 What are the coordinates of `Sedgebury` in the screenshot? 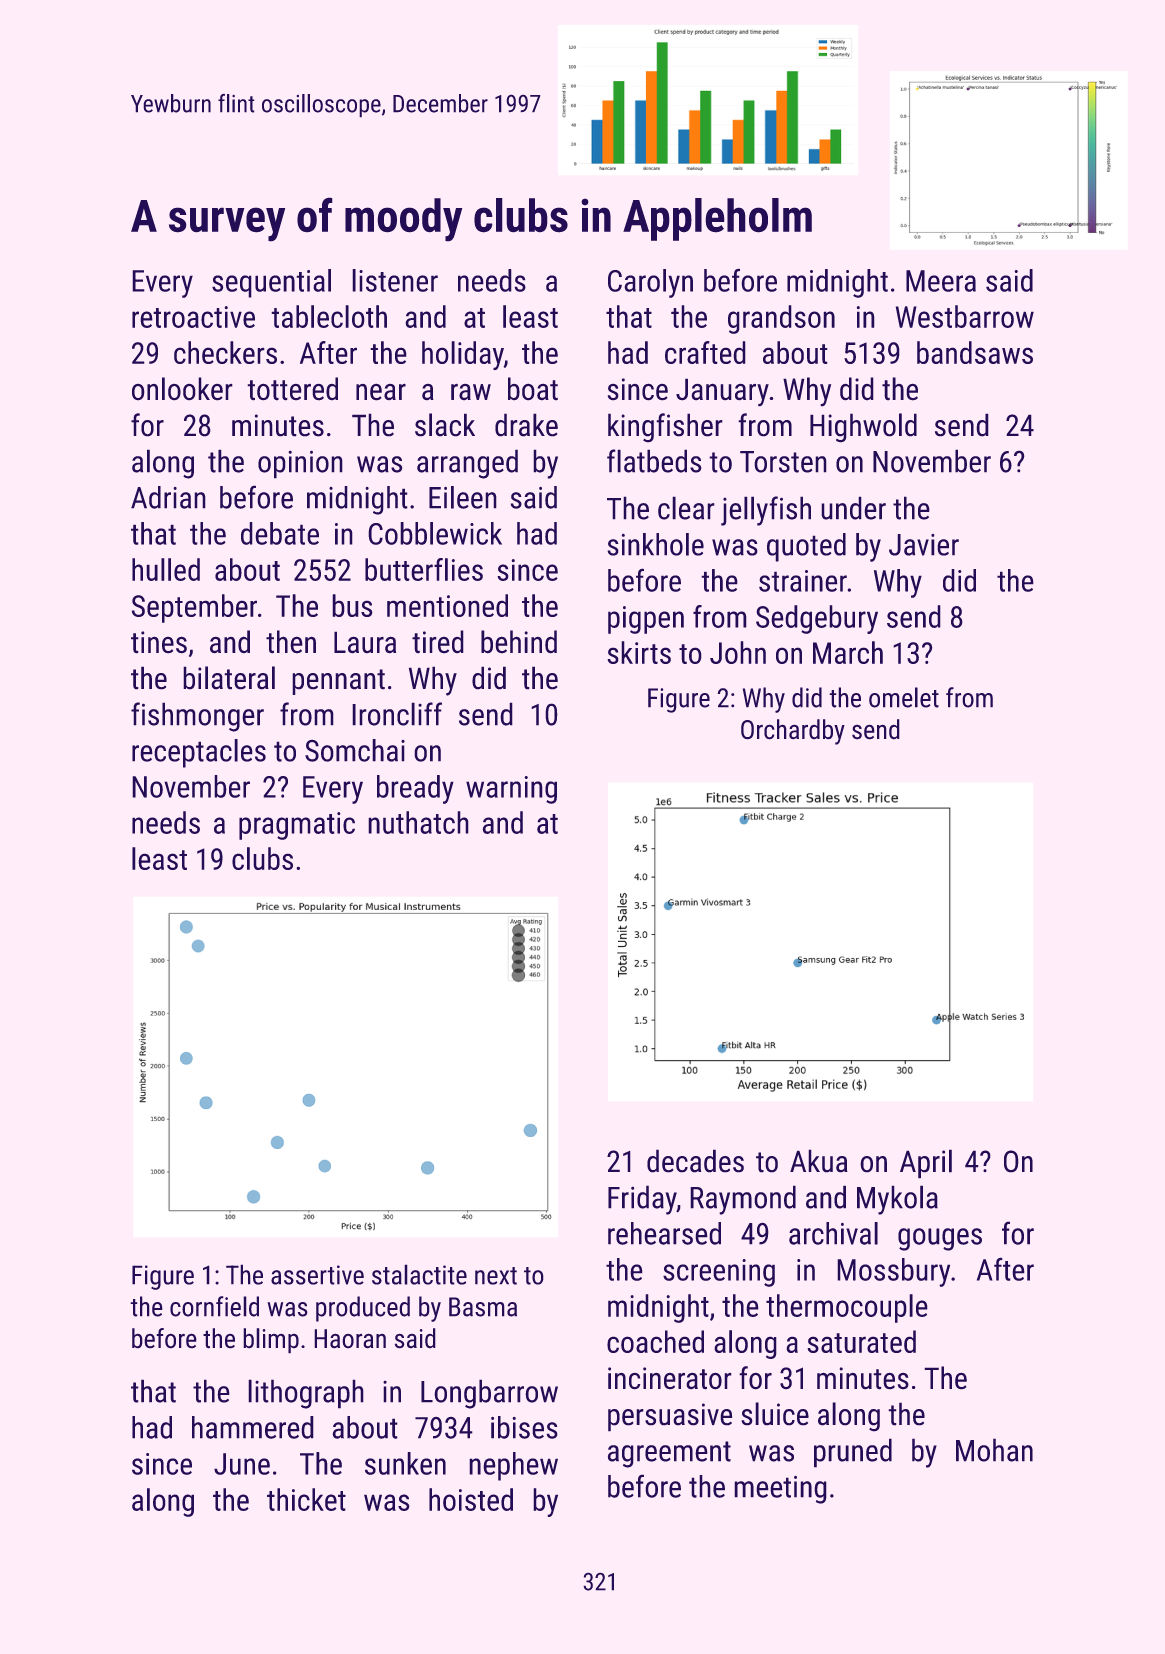 It's located at (817, 619).
